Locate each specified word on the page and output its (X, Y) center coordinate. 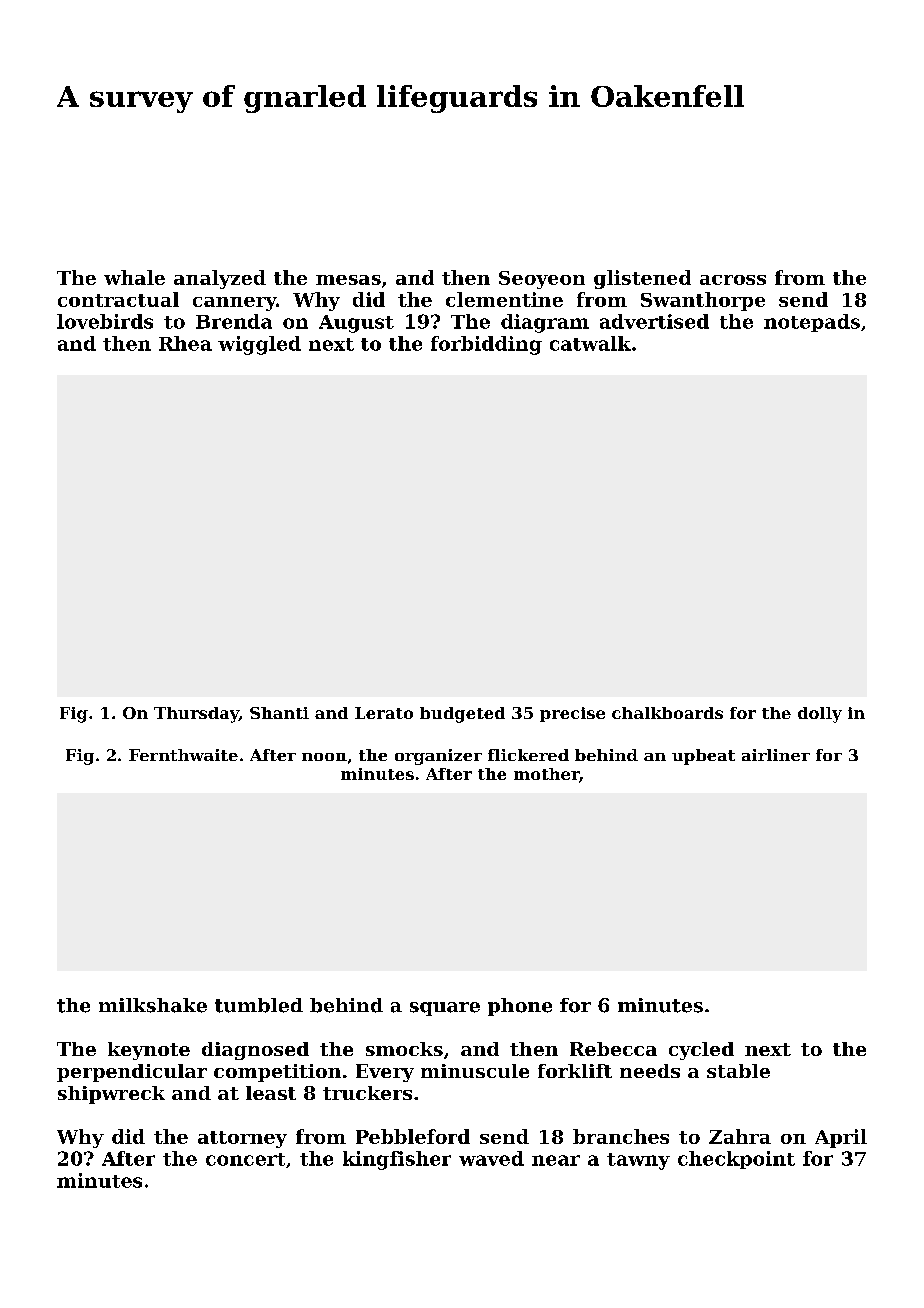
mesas (348, 280)
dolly (820, 715)
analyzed (220, 279)
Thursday (196, 715)
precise (572, 714)
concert (245, 1159)
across (733, 280)
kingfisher (397, 1160)
